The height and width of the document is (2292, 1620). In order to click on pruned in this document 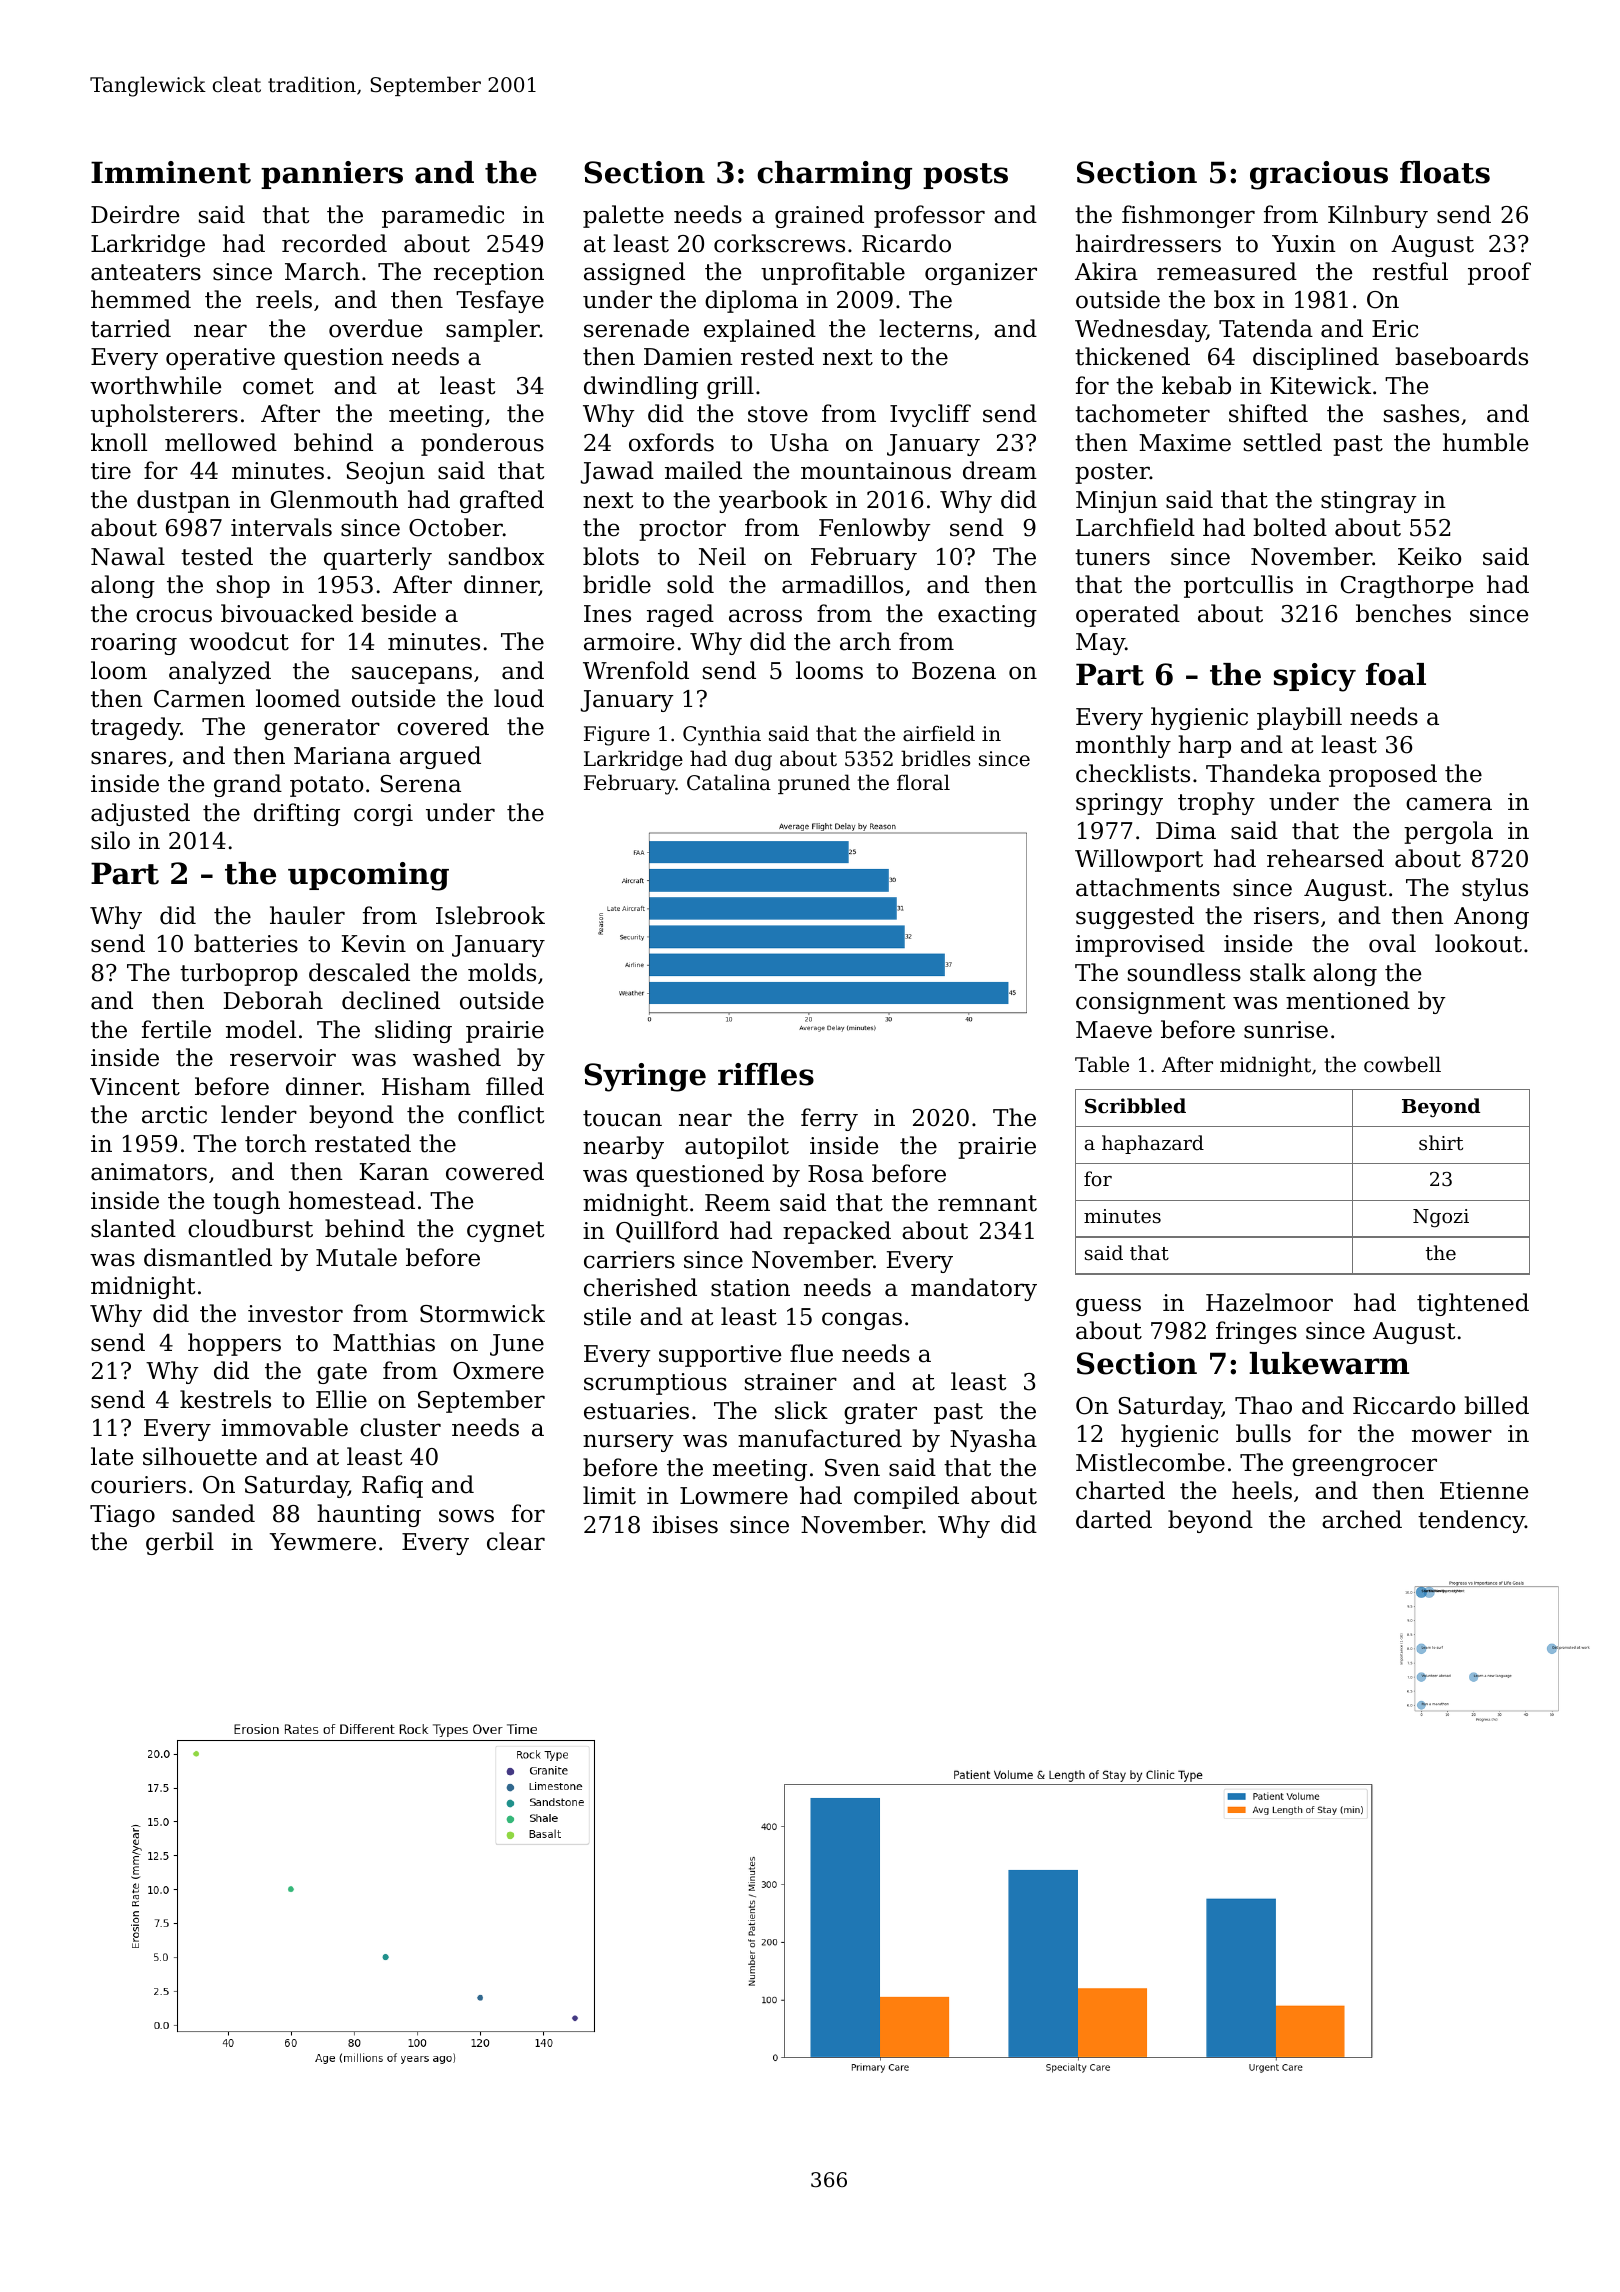, I will do `click(814, 784)`.
